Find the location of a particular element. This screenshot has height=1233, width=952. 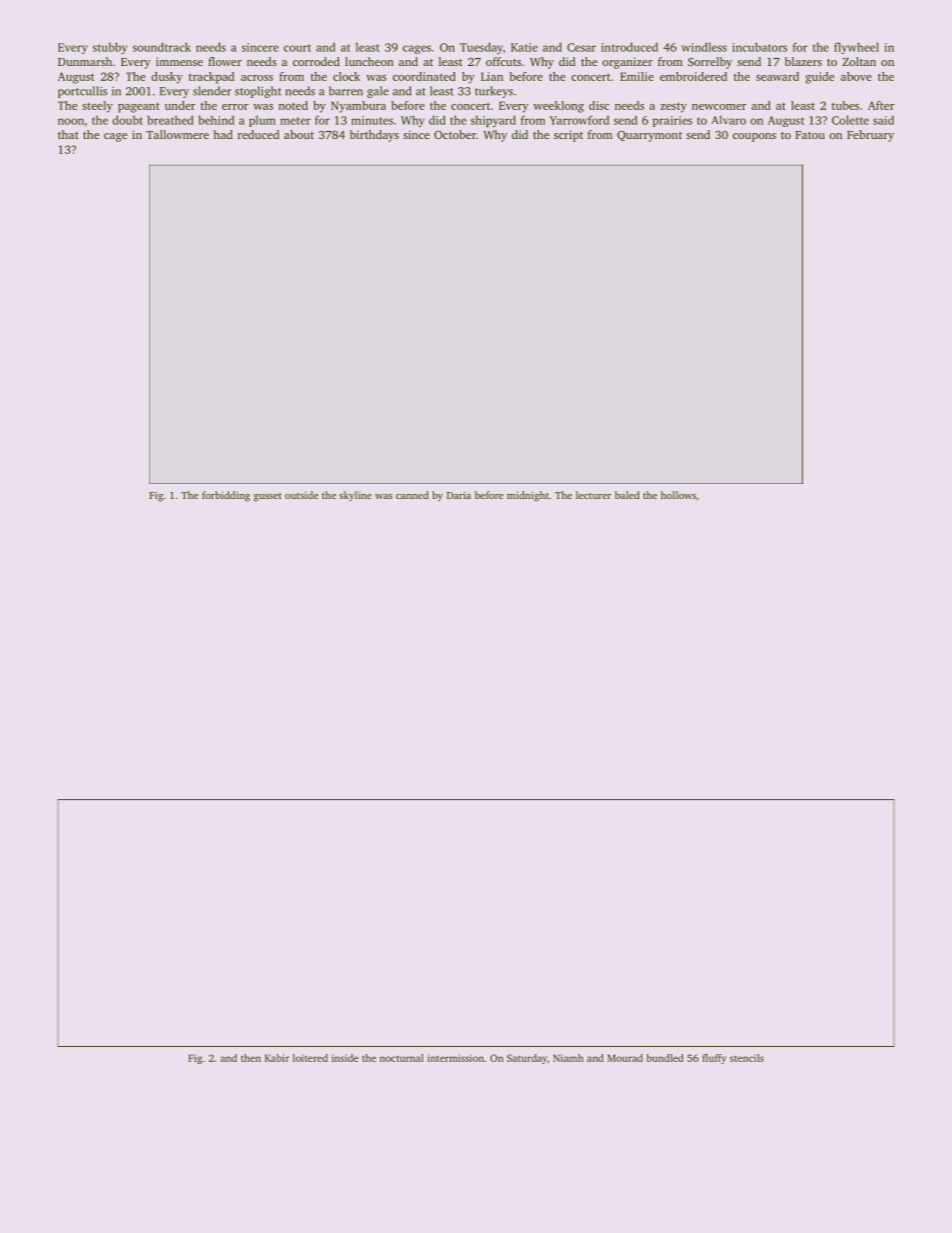

then is located at coordinates (251, 1058).
